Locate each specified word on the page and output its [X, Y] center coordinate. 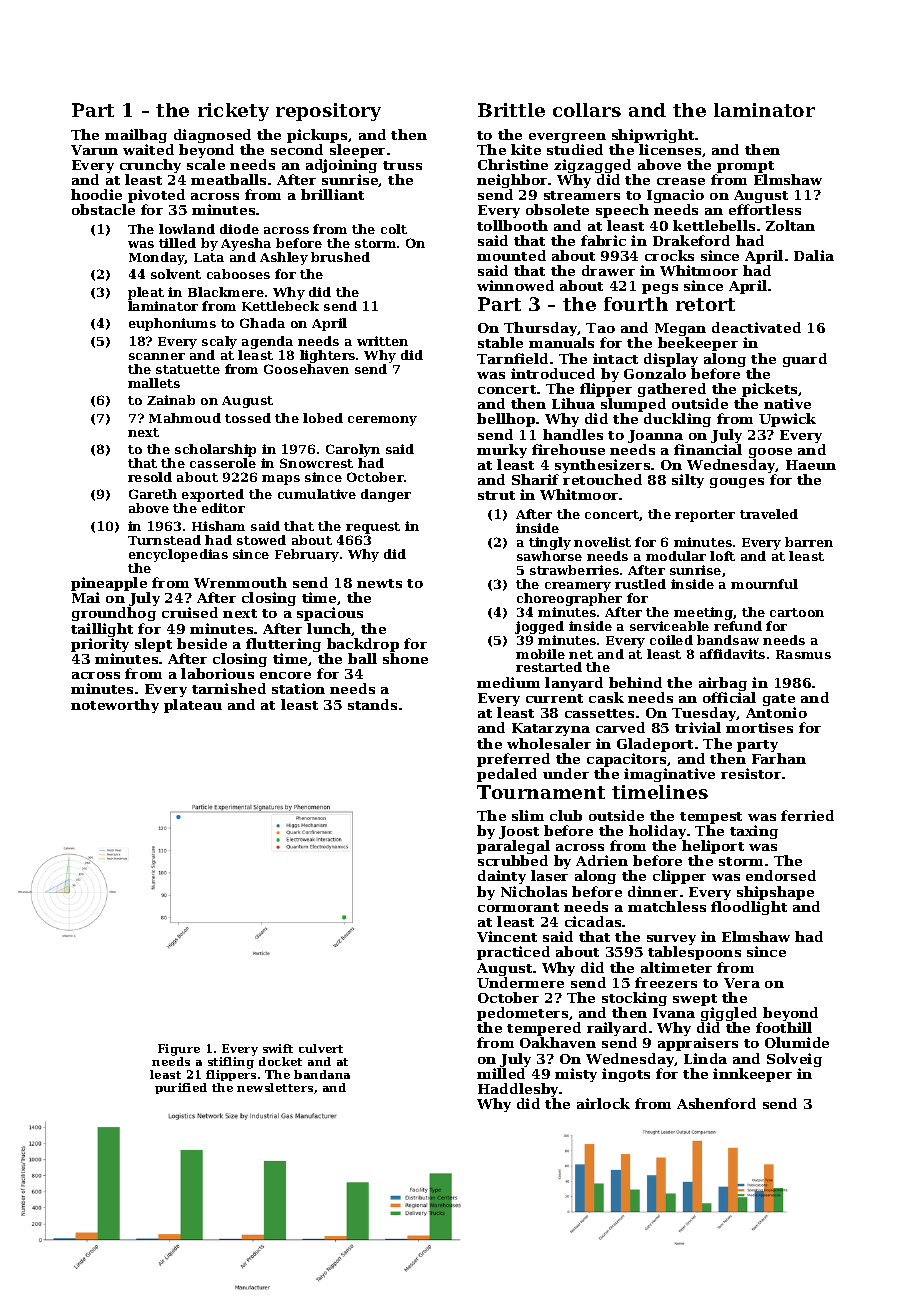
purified [181, 1088]
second [297, 149]
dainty [502, 877]
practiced [513, 953]
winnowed [515, 285]
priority [100, 645]
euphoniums [172, 324]
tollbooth [512, 225]
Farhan [779, 758]
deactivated [756, 327]
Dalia [814, 255]
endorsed [781, 875]
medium [508, 682]
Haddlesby [519, 1090]
